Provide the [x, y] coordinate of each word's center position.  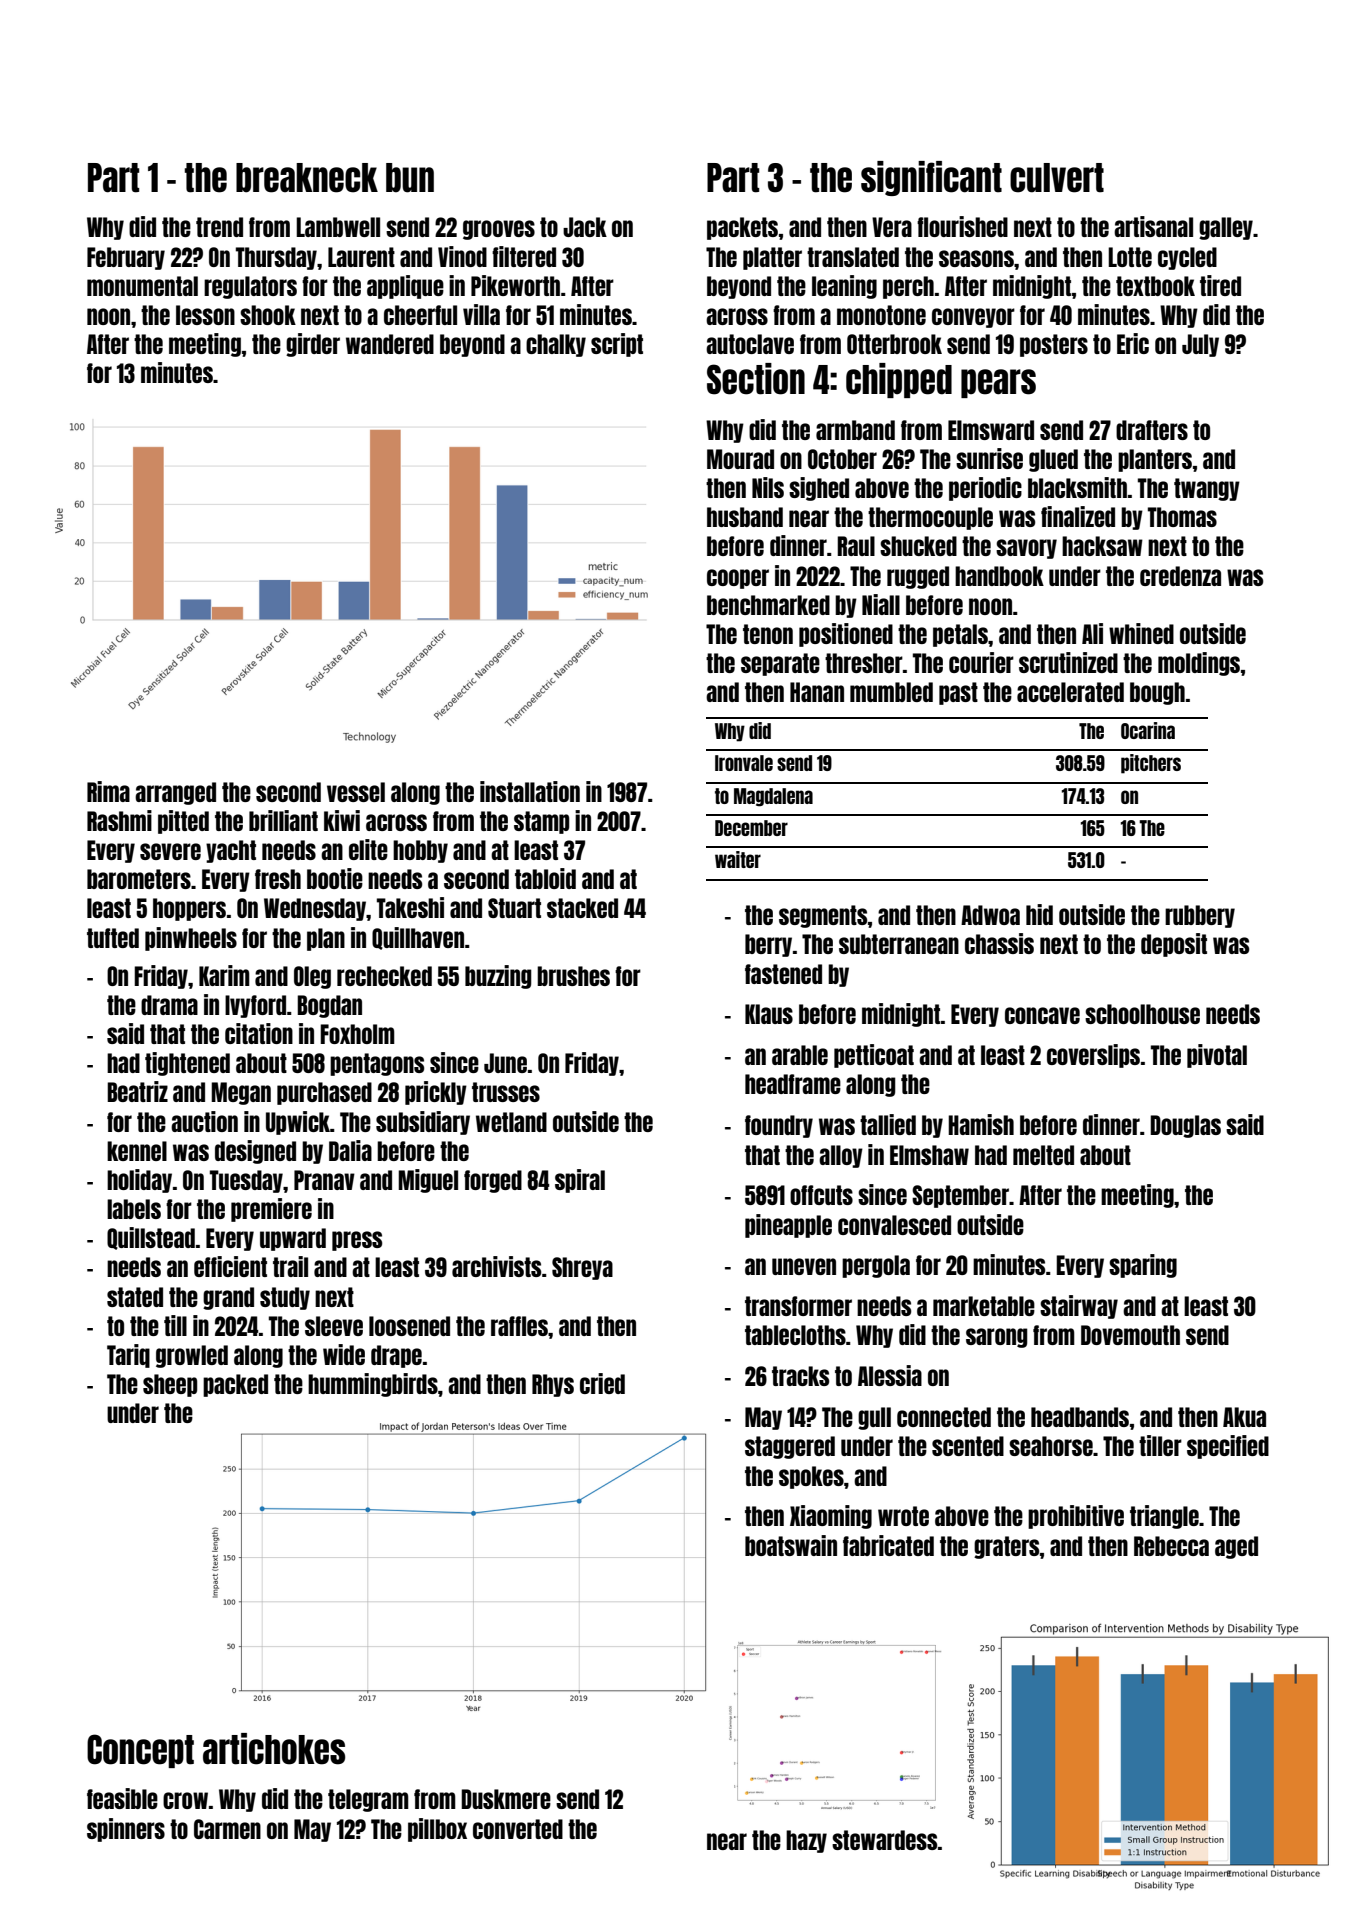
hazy [806, 1841]
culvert [1057, 178]
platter [772, 258]
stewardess [884, 1840]
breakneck [307, 178]
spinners [126, 1830]
